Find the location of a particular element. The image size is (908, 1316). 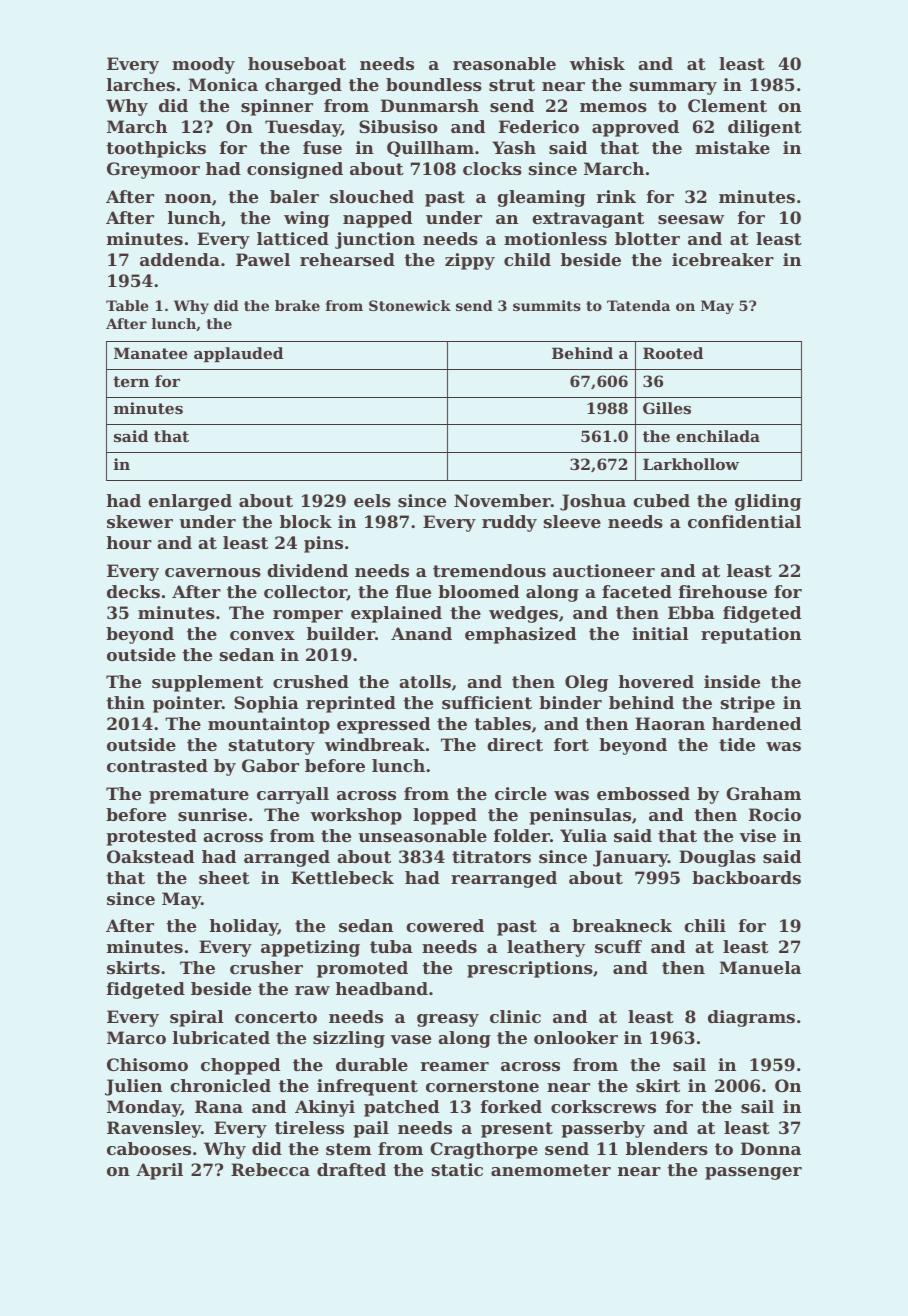

passenger is located at coordinates (753, 1173).
